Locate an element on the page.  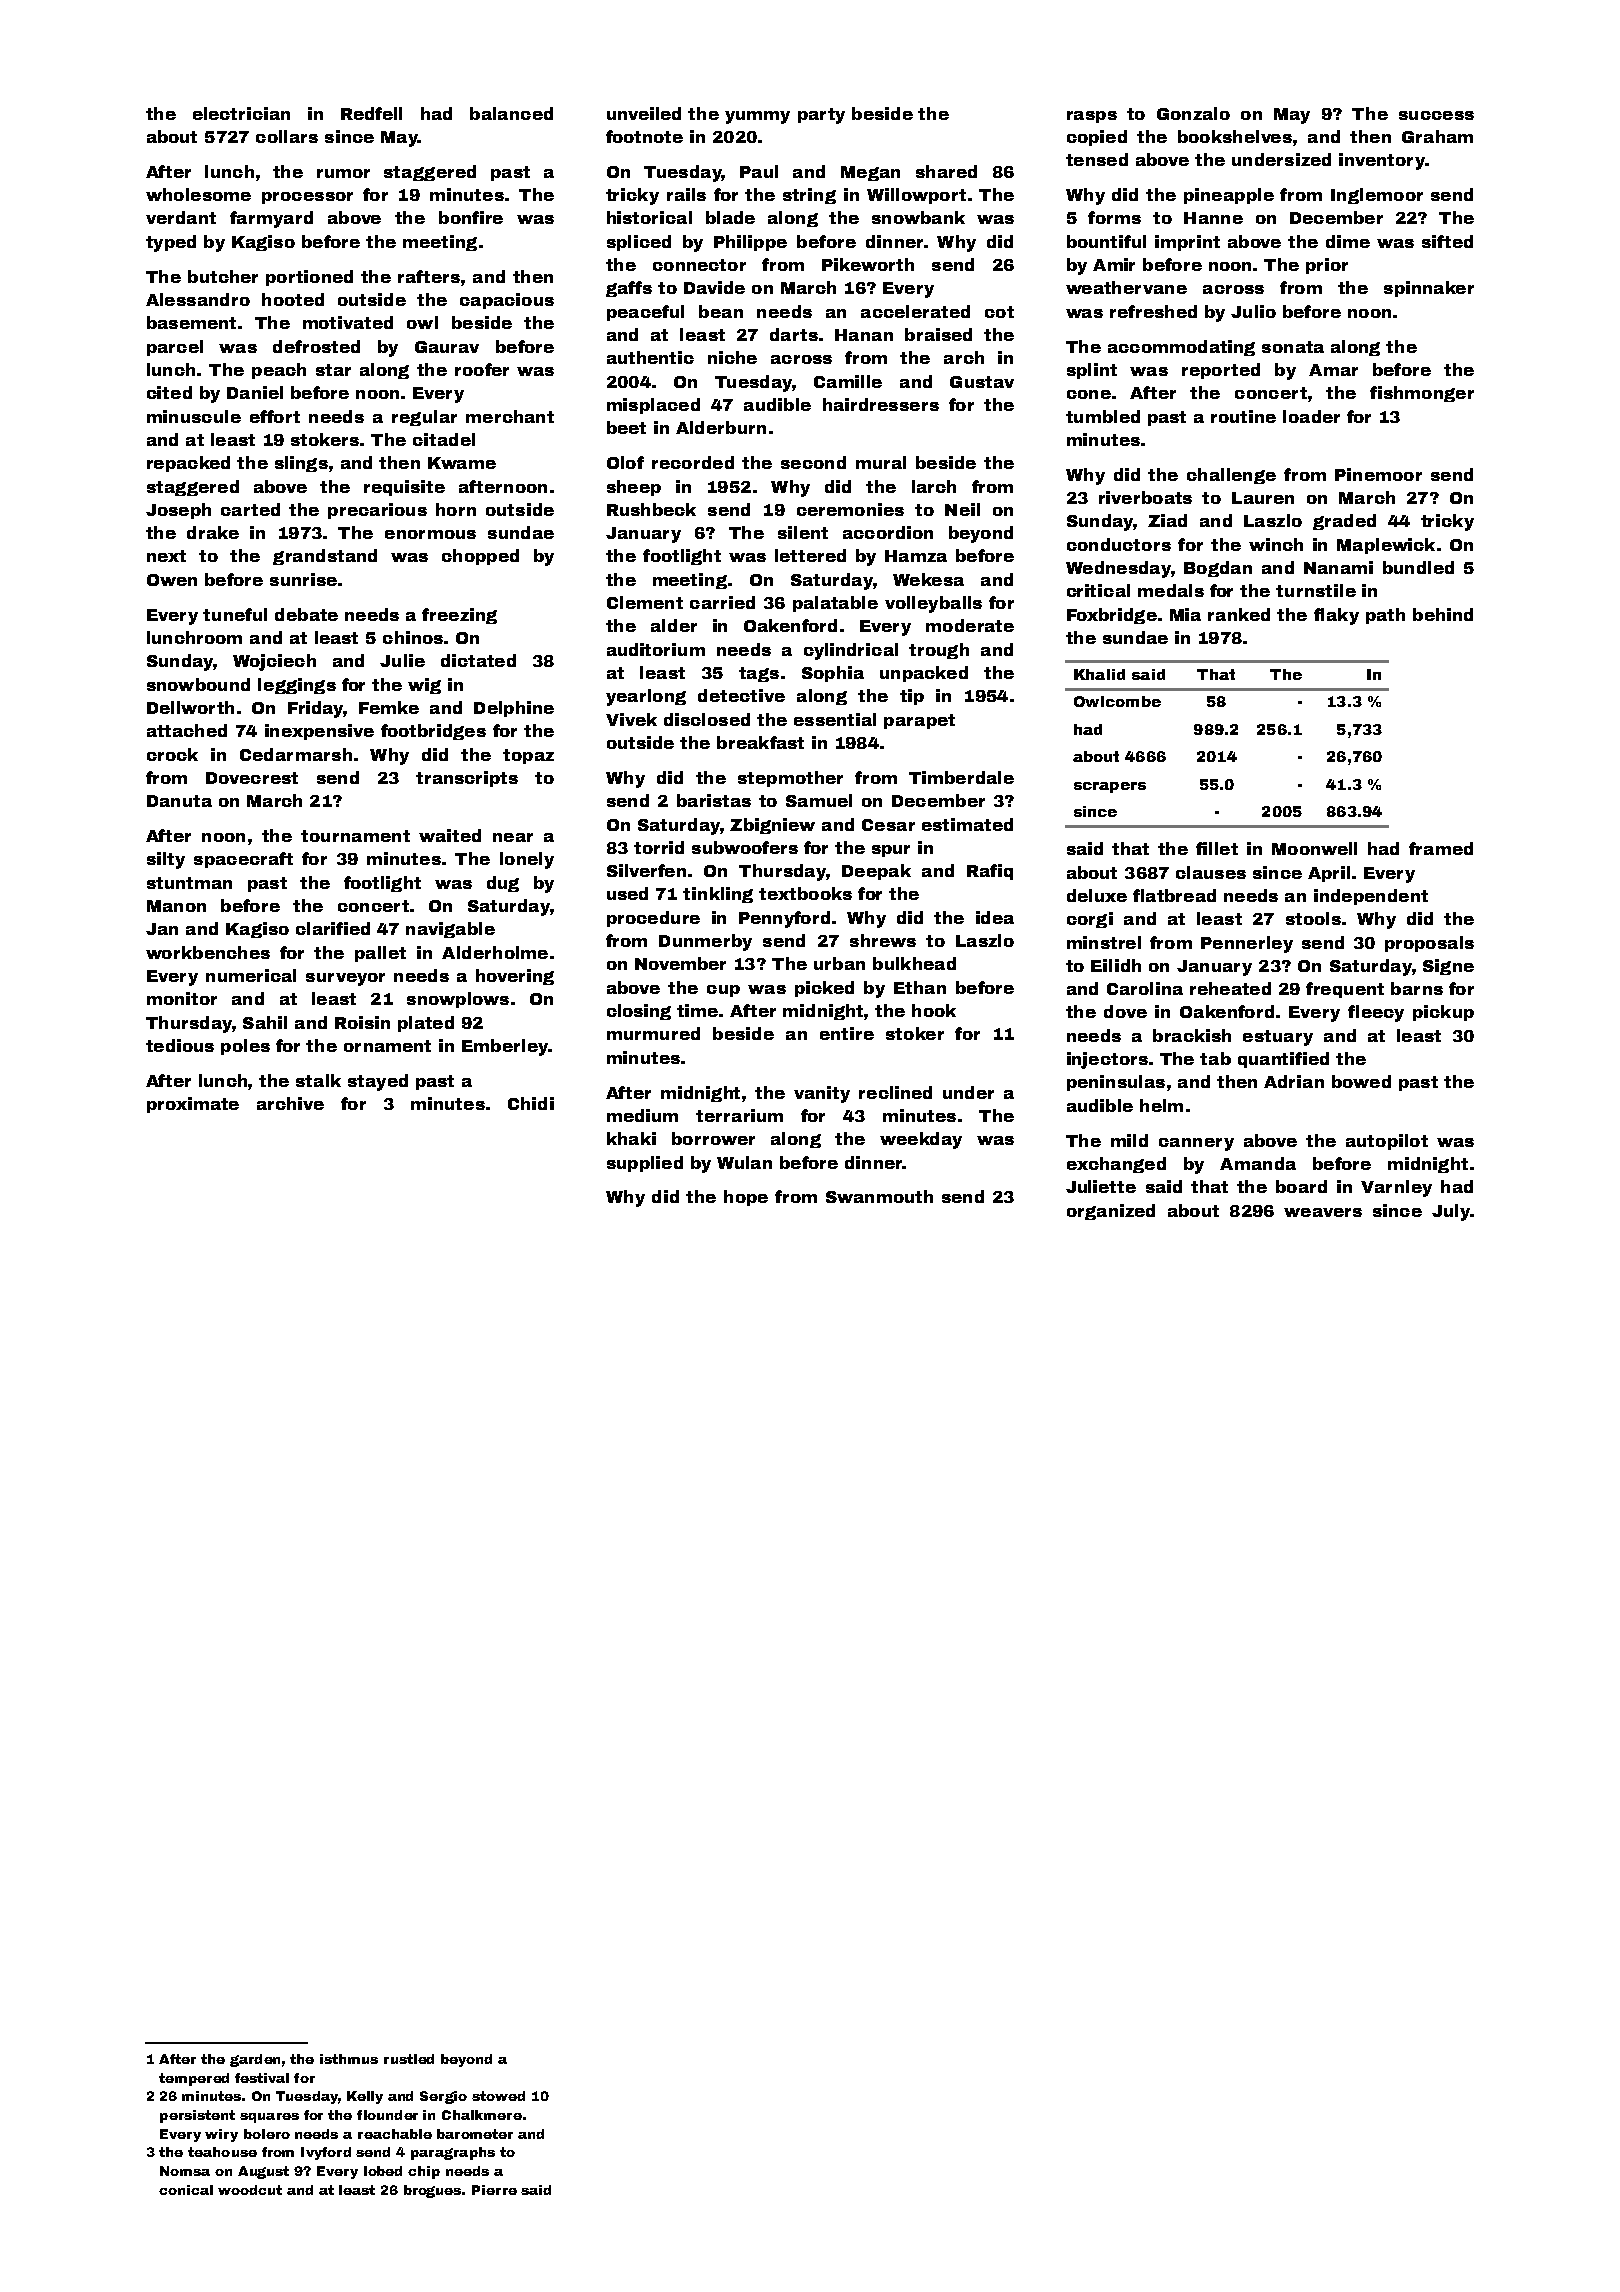
estuary is located at coordinates (1278, 1038).
